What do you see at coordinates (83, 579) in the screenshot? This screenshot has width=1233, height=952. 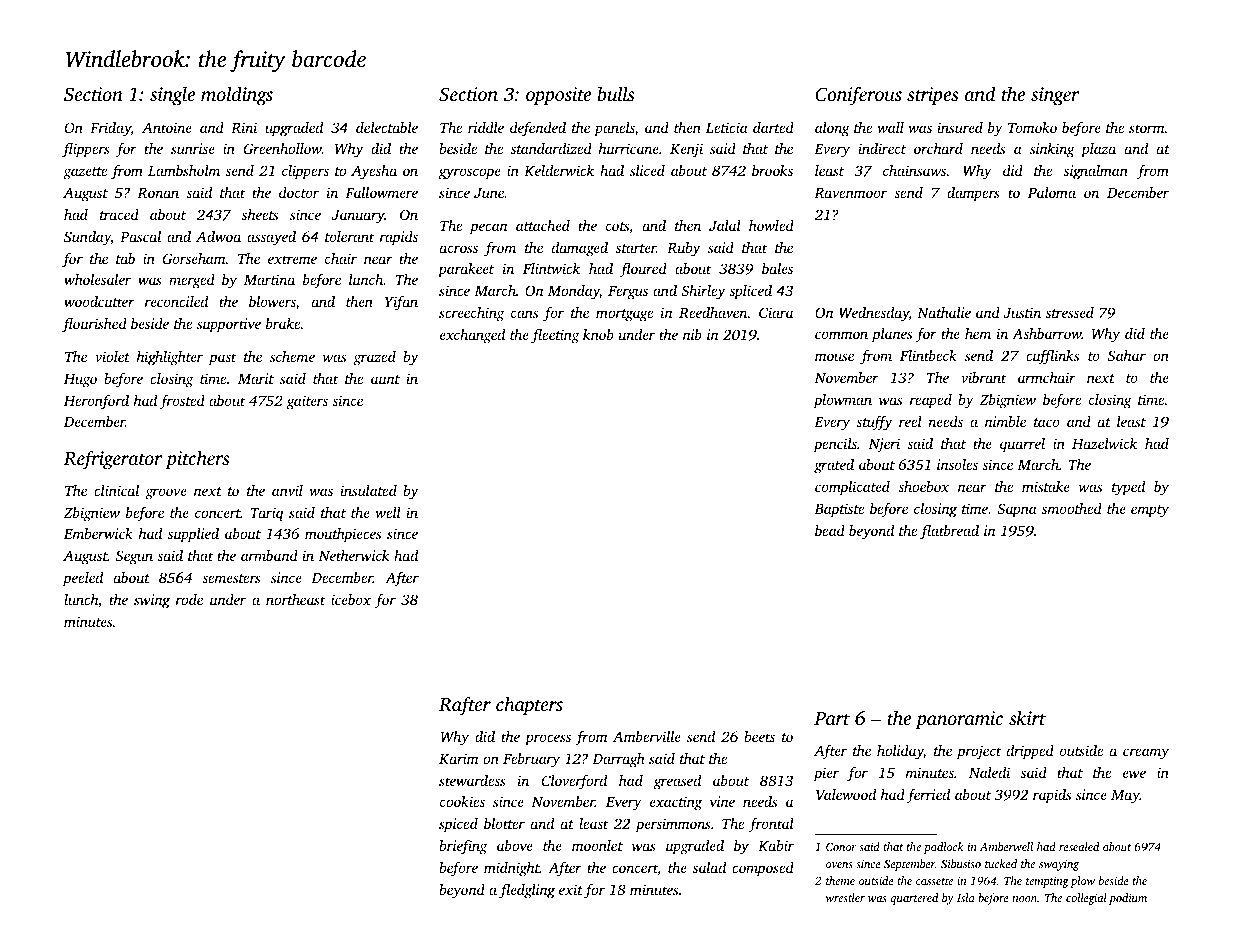 I see `peeled` at bounding box center [83, 579].
